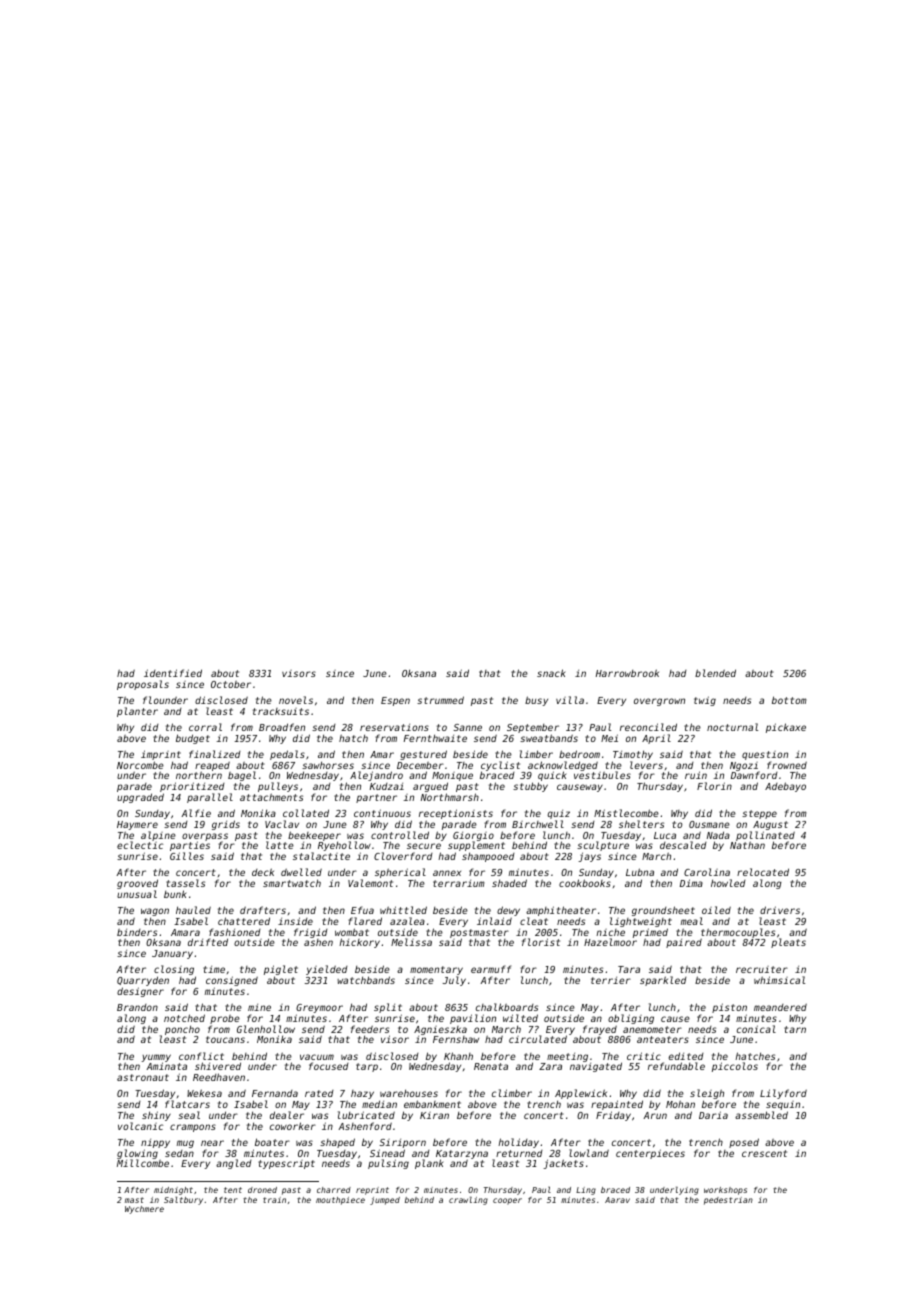  I want to click on pulleys, so click(278, 787).
